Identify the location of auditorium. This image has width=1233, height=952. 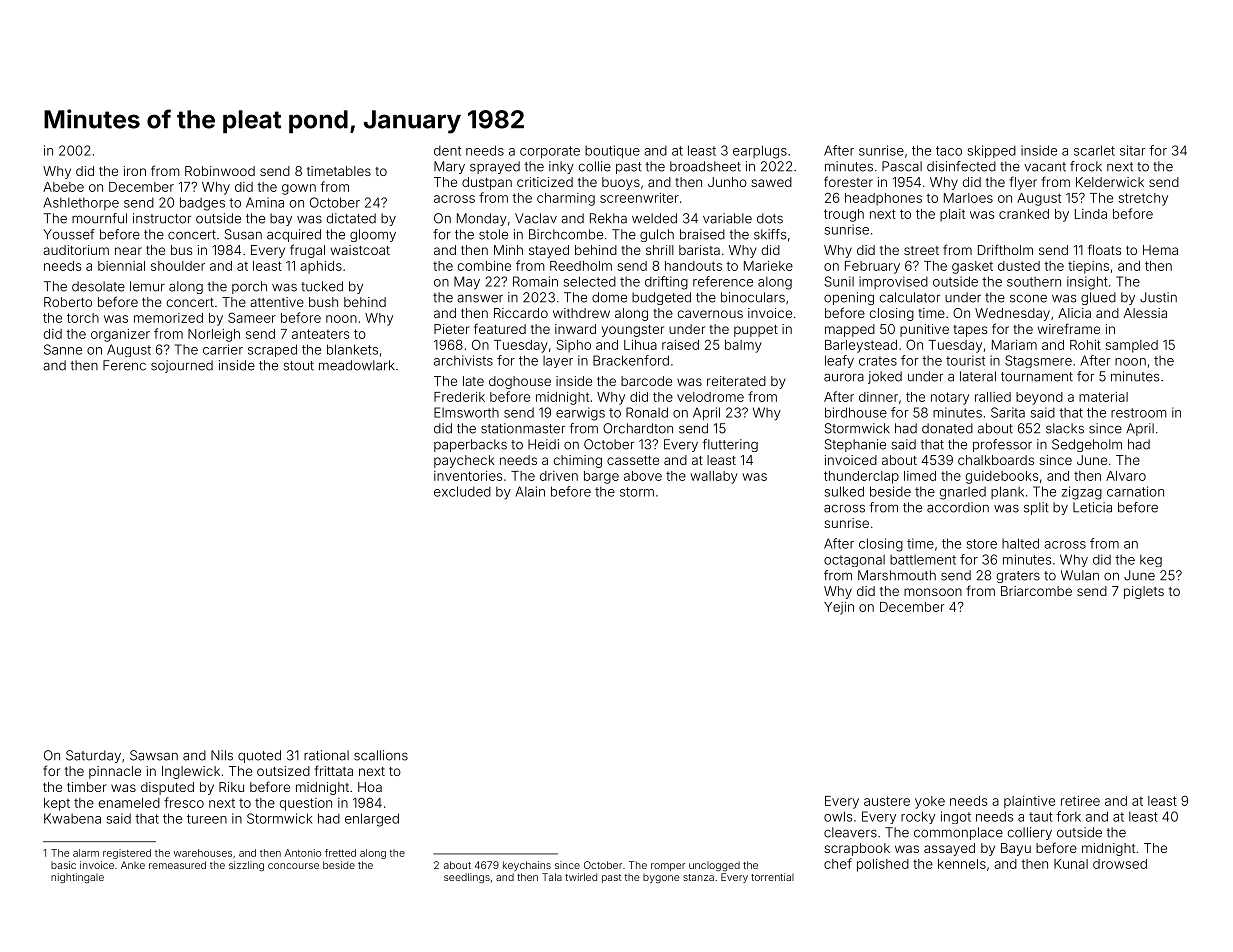
(76, 250).
